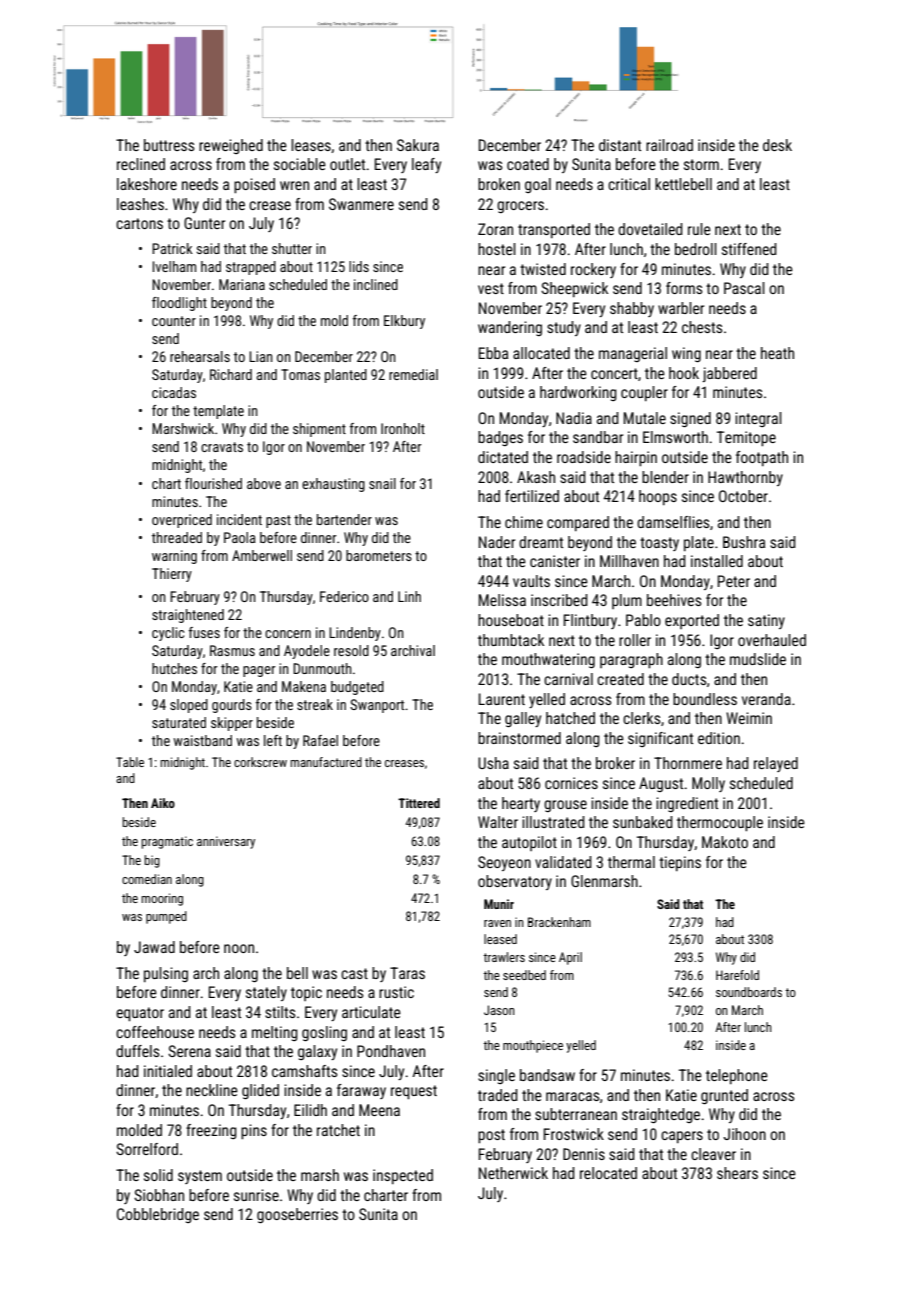  Describe the element at coordinates (211, 1131) in the screenshot. I see `freezing` at that location.
